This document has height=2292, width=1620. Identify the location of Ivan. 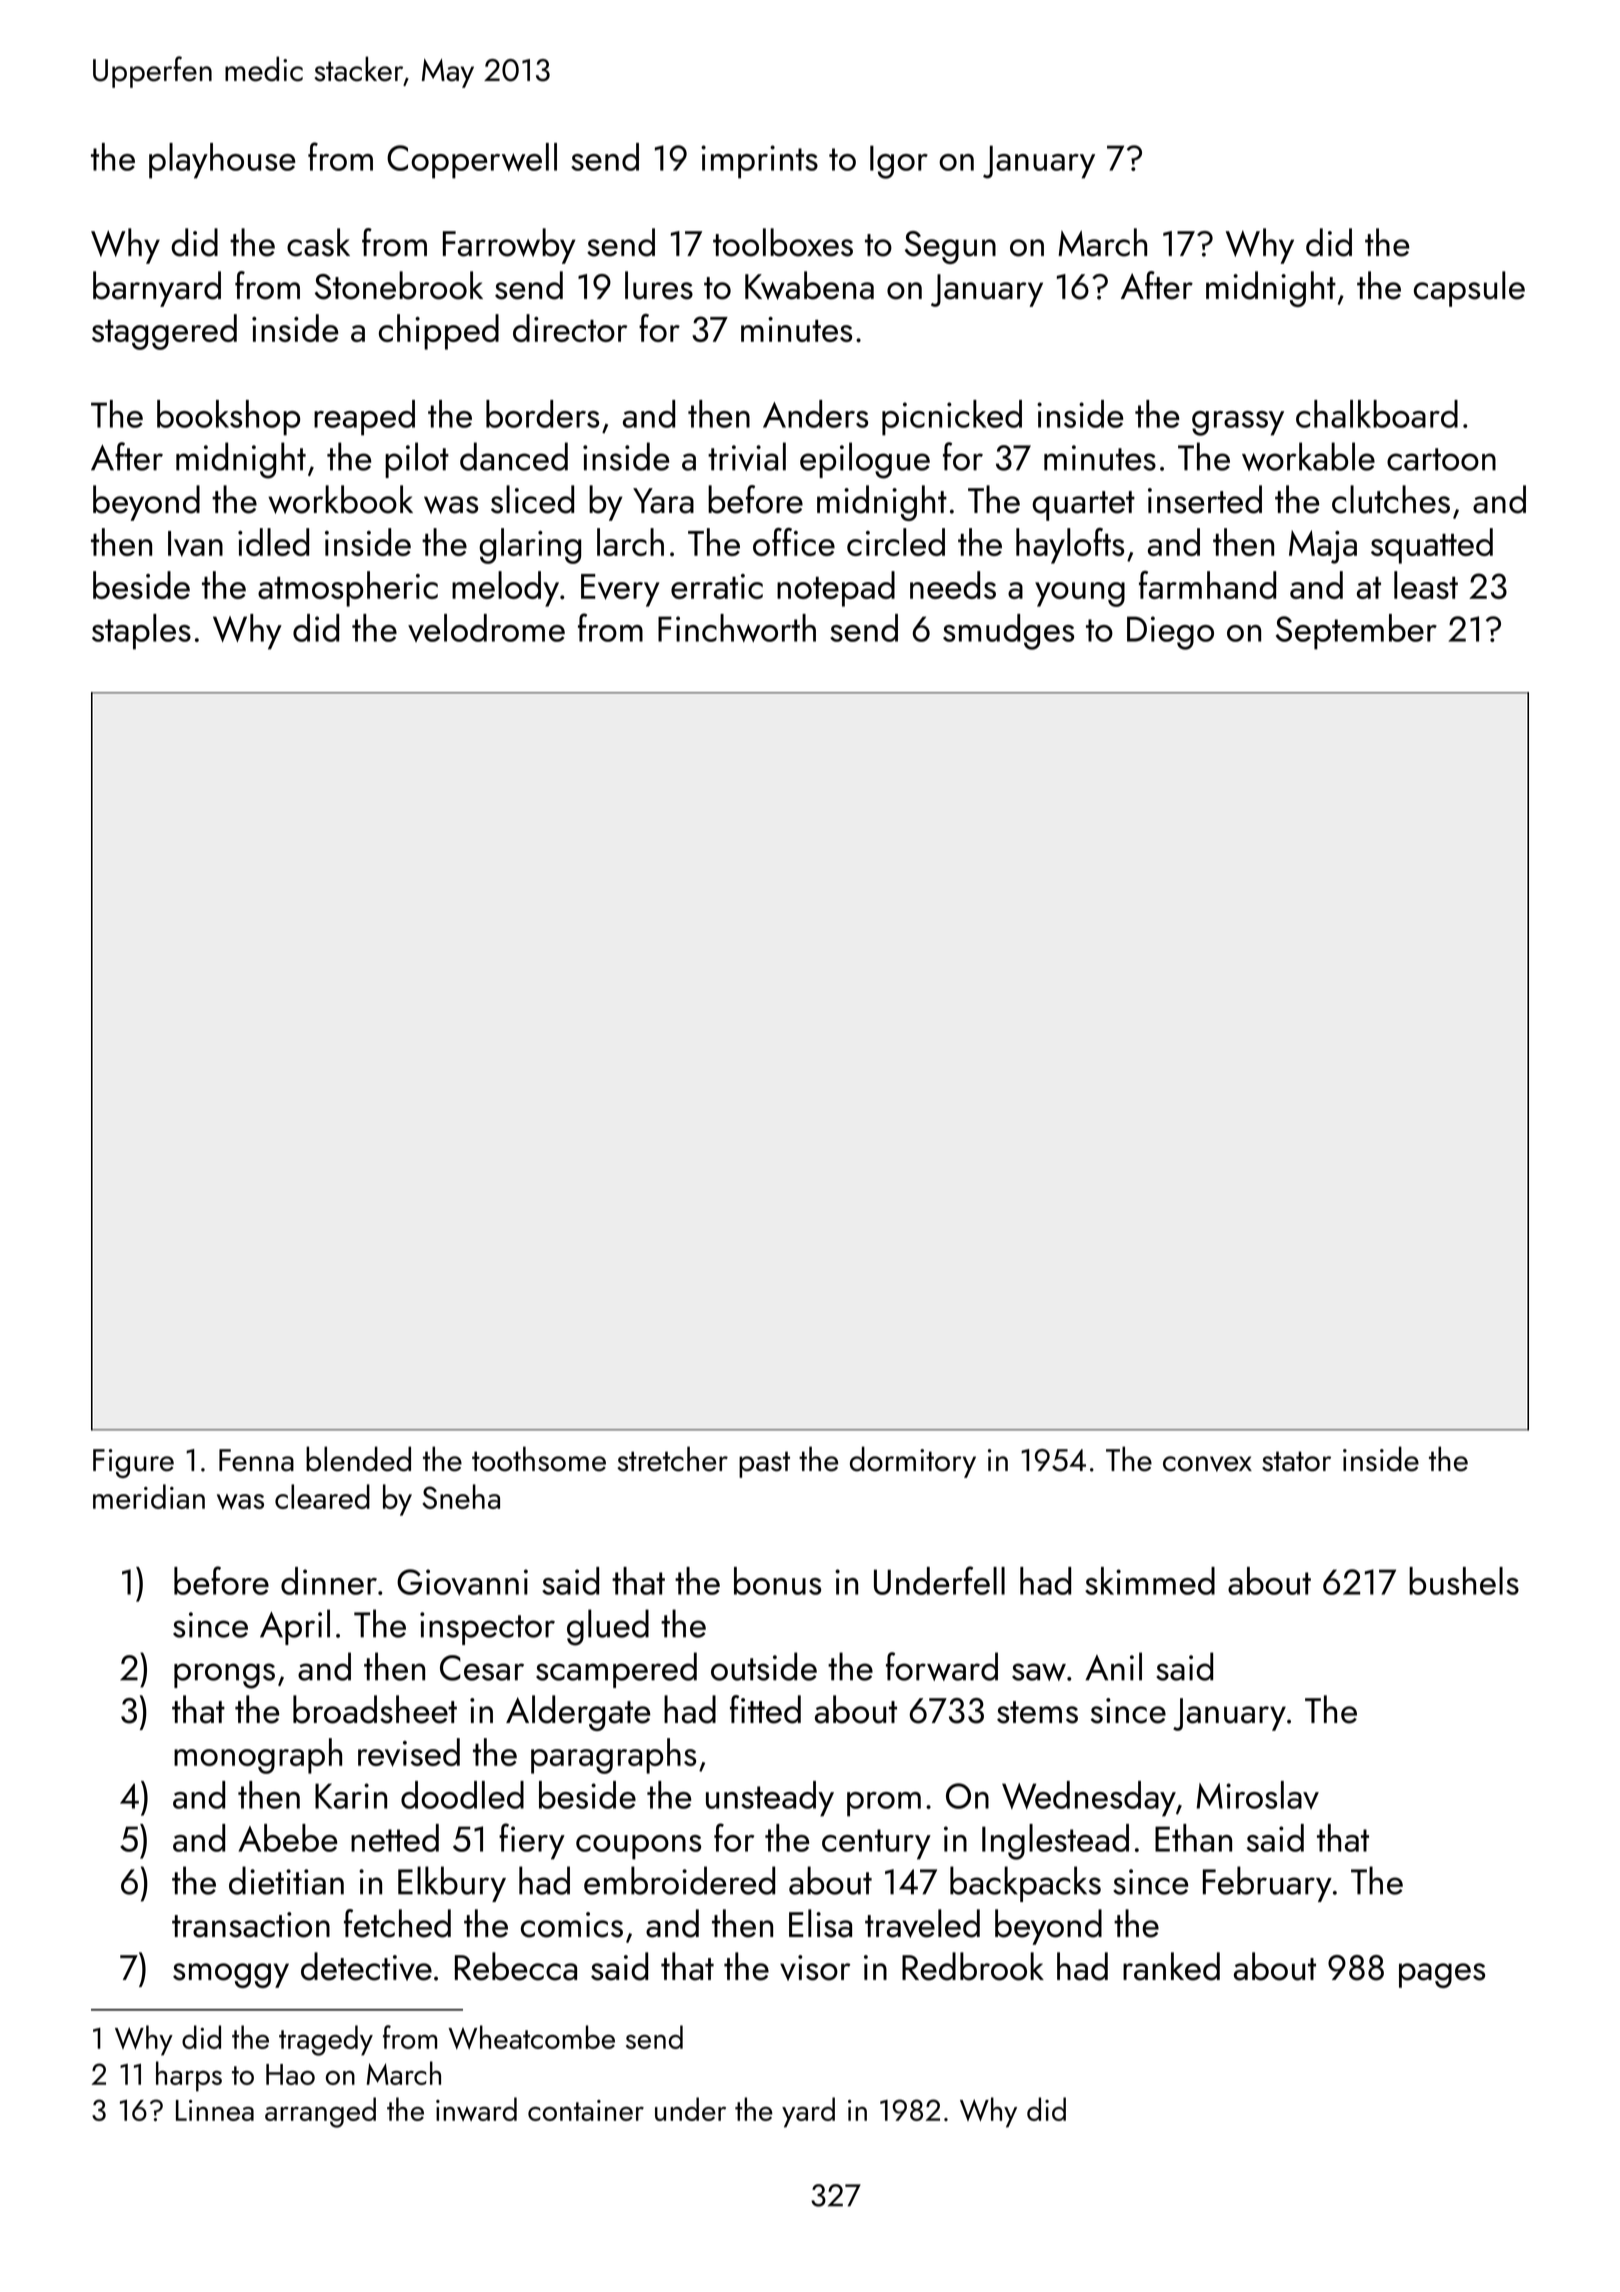
(195, 544).
